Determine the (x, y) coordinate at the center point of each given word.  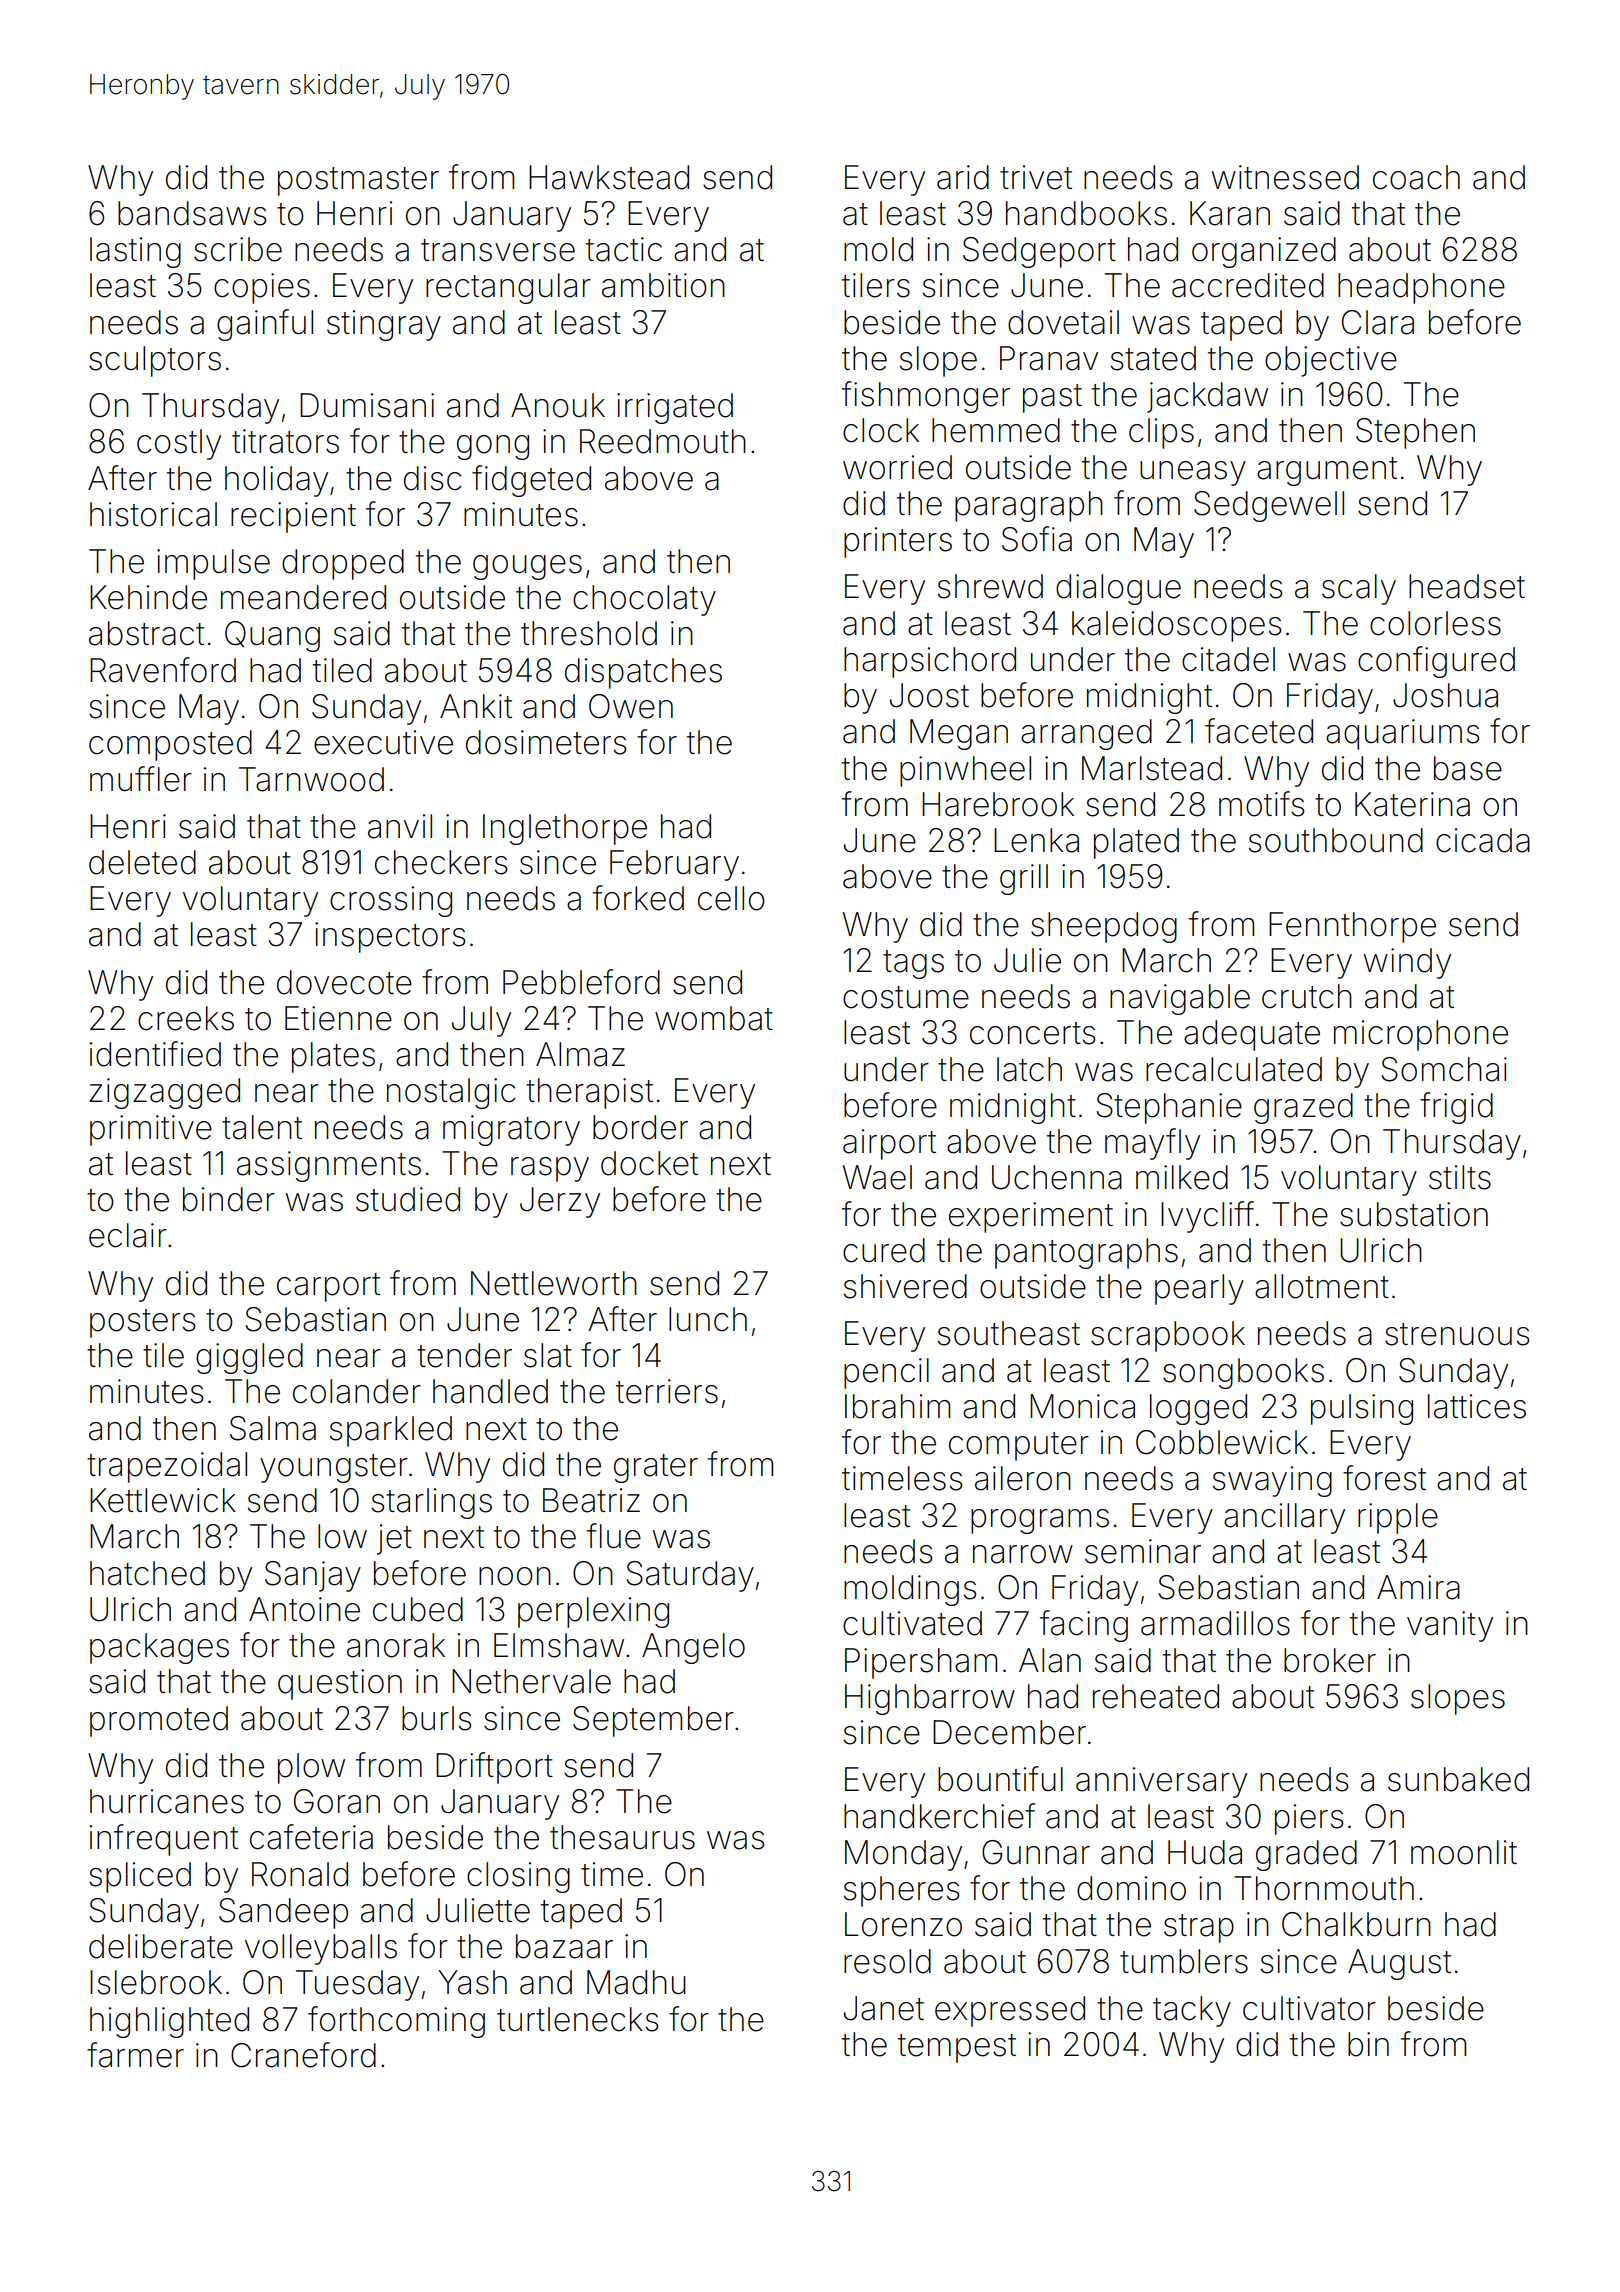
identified (155, 1054)
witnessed (1285, 177)
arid (963, 177)
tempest (957, 2048)
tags (913, 964)
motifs (1262, 804)
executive (383, 742)
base (1468, 768)
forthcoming (396, 2022)
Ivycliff (1207, 1217)
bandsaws (192, 213)
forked (638, 898)
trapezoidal (167, 1467)
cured (884, 1250)
